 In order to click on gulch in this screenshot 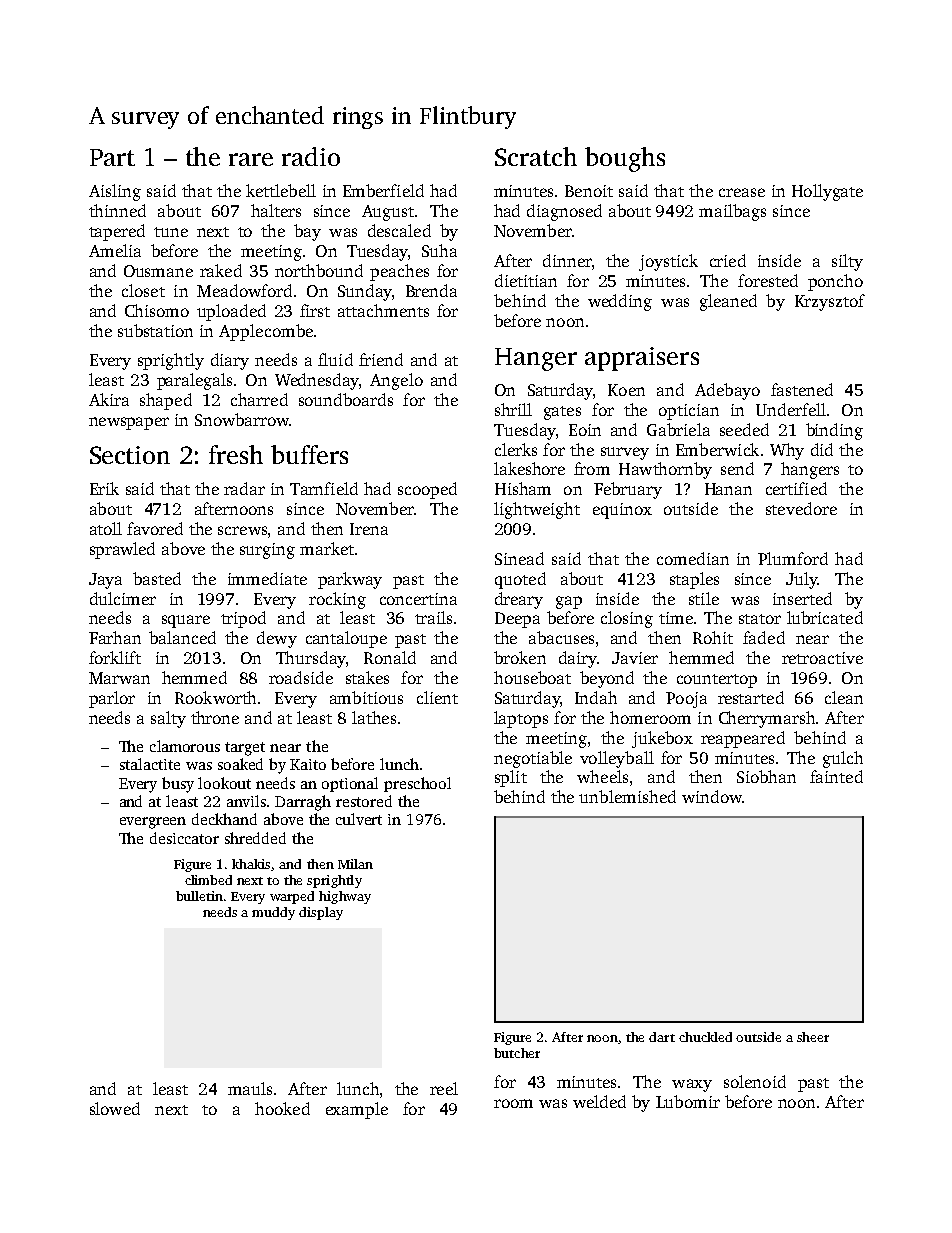, I will do `click(843, 759)`.
